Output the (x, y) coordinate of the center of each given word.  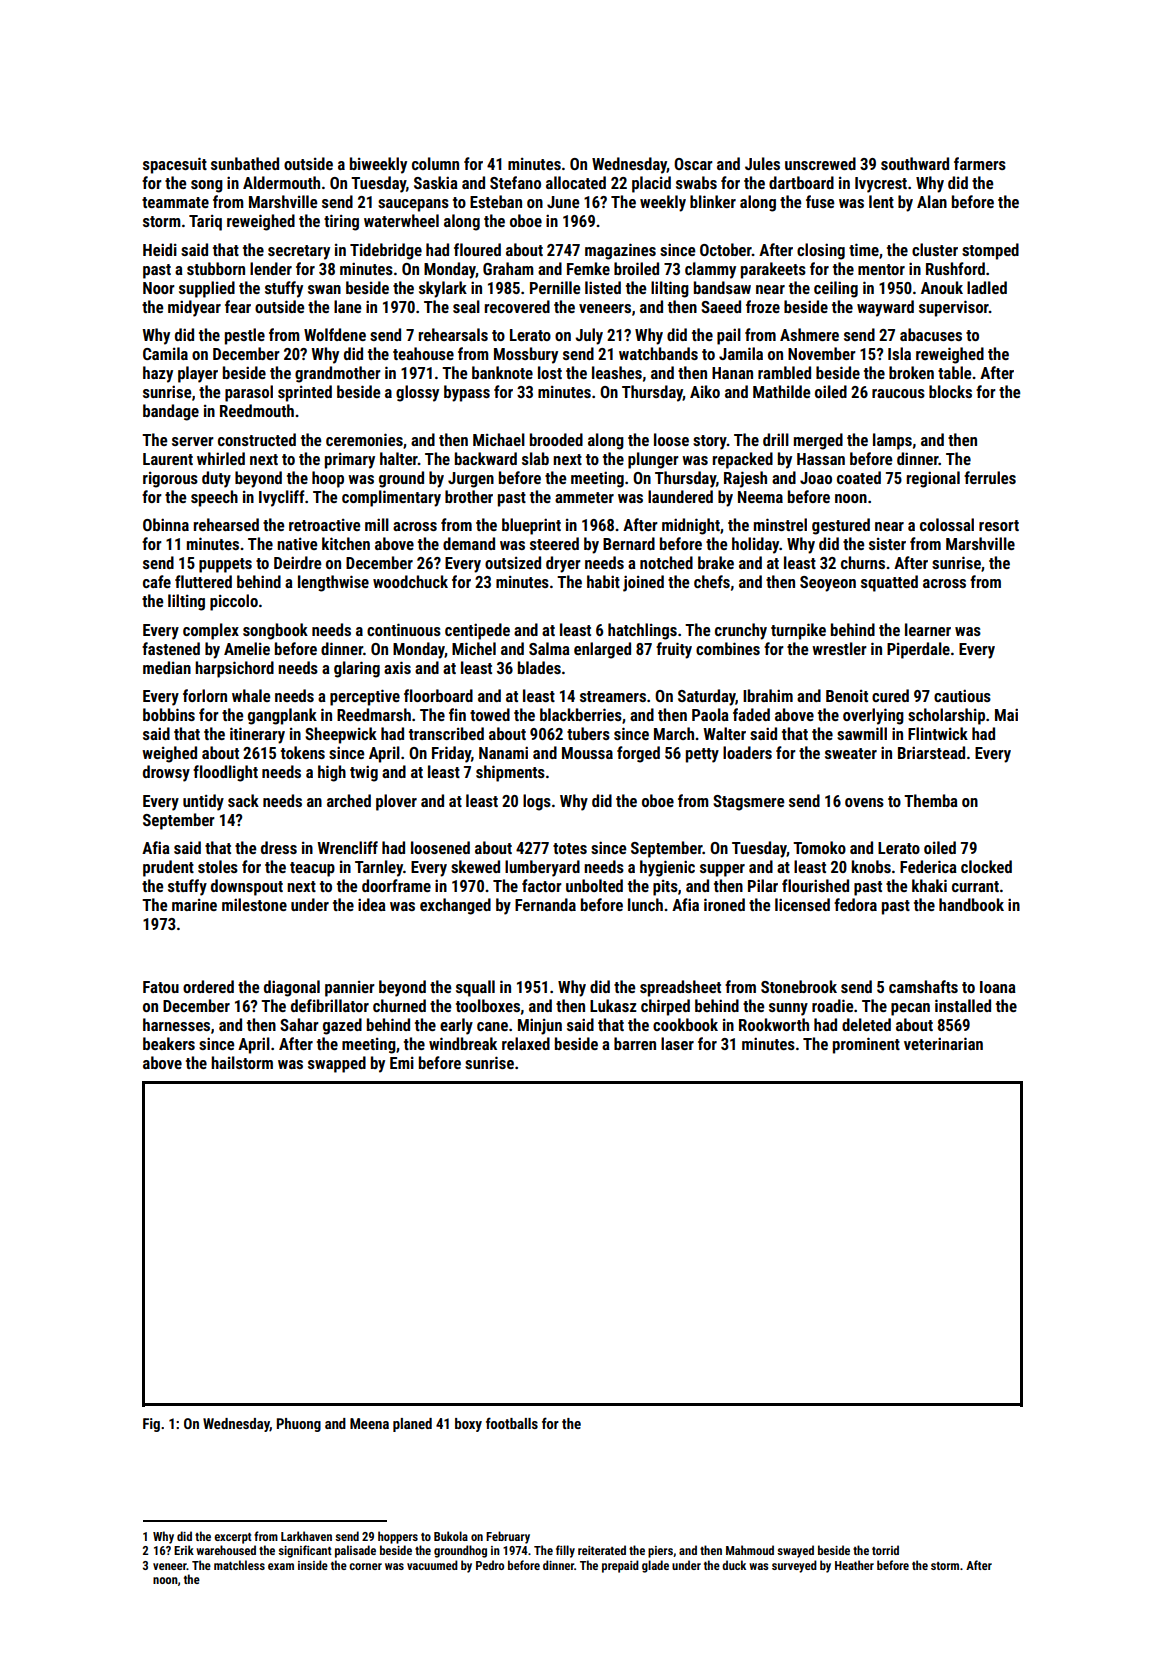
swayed (795, 1551)
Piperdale (918, 650)
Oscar (693, 164)
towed (490, 714)
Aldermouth (281, 182)
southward (915, 163)
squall (475, 988)
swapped (337, 1064)
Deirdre (298, 562)
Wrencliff (347, 847)
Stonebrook (799, 986)
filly (565, 1551)
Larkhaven (306, 1536)
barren (635, 1043)
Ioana (998, 987)
